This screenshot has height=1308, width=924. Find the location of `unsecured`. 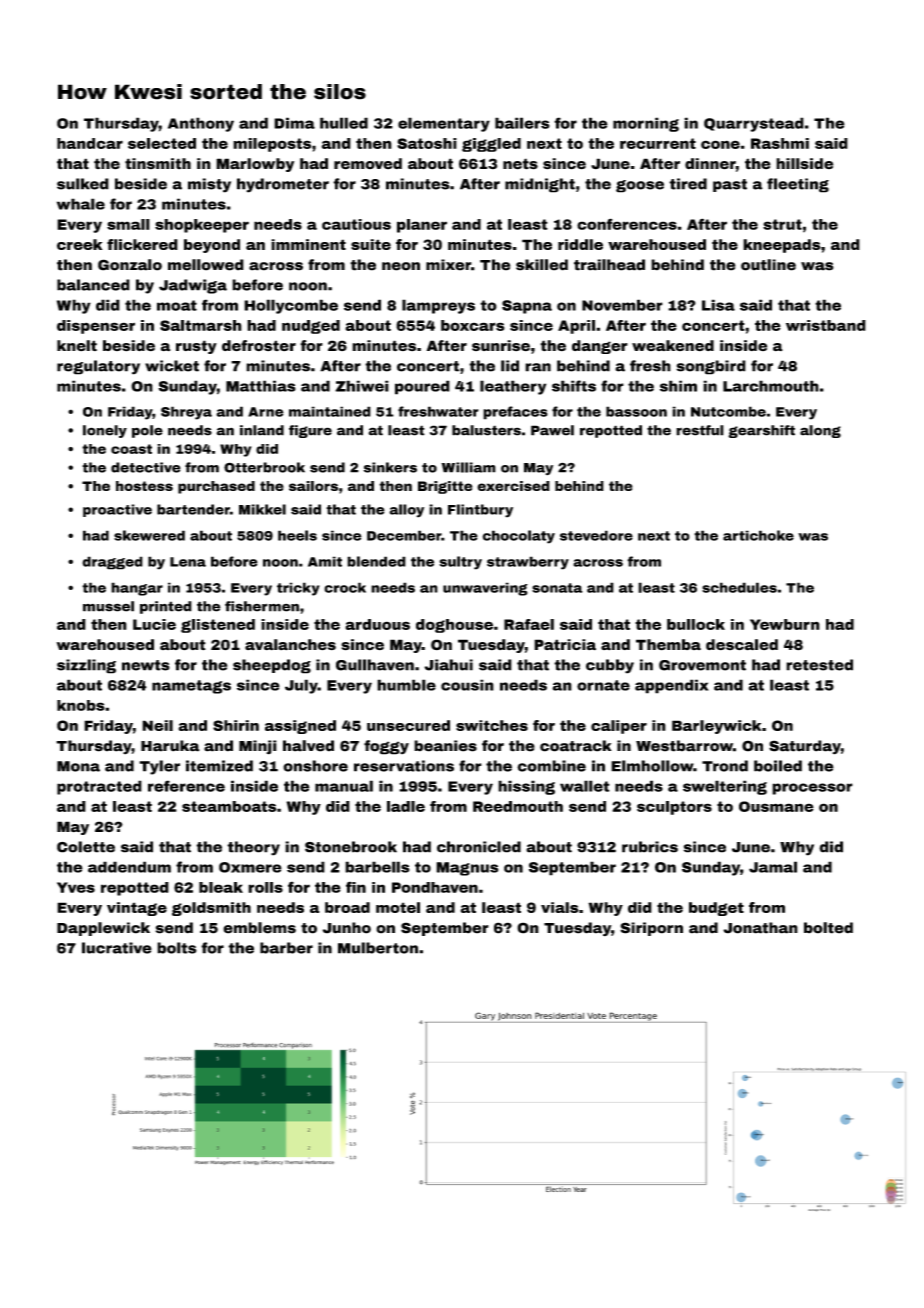

unsecured is located at coordinates (408, 725).
